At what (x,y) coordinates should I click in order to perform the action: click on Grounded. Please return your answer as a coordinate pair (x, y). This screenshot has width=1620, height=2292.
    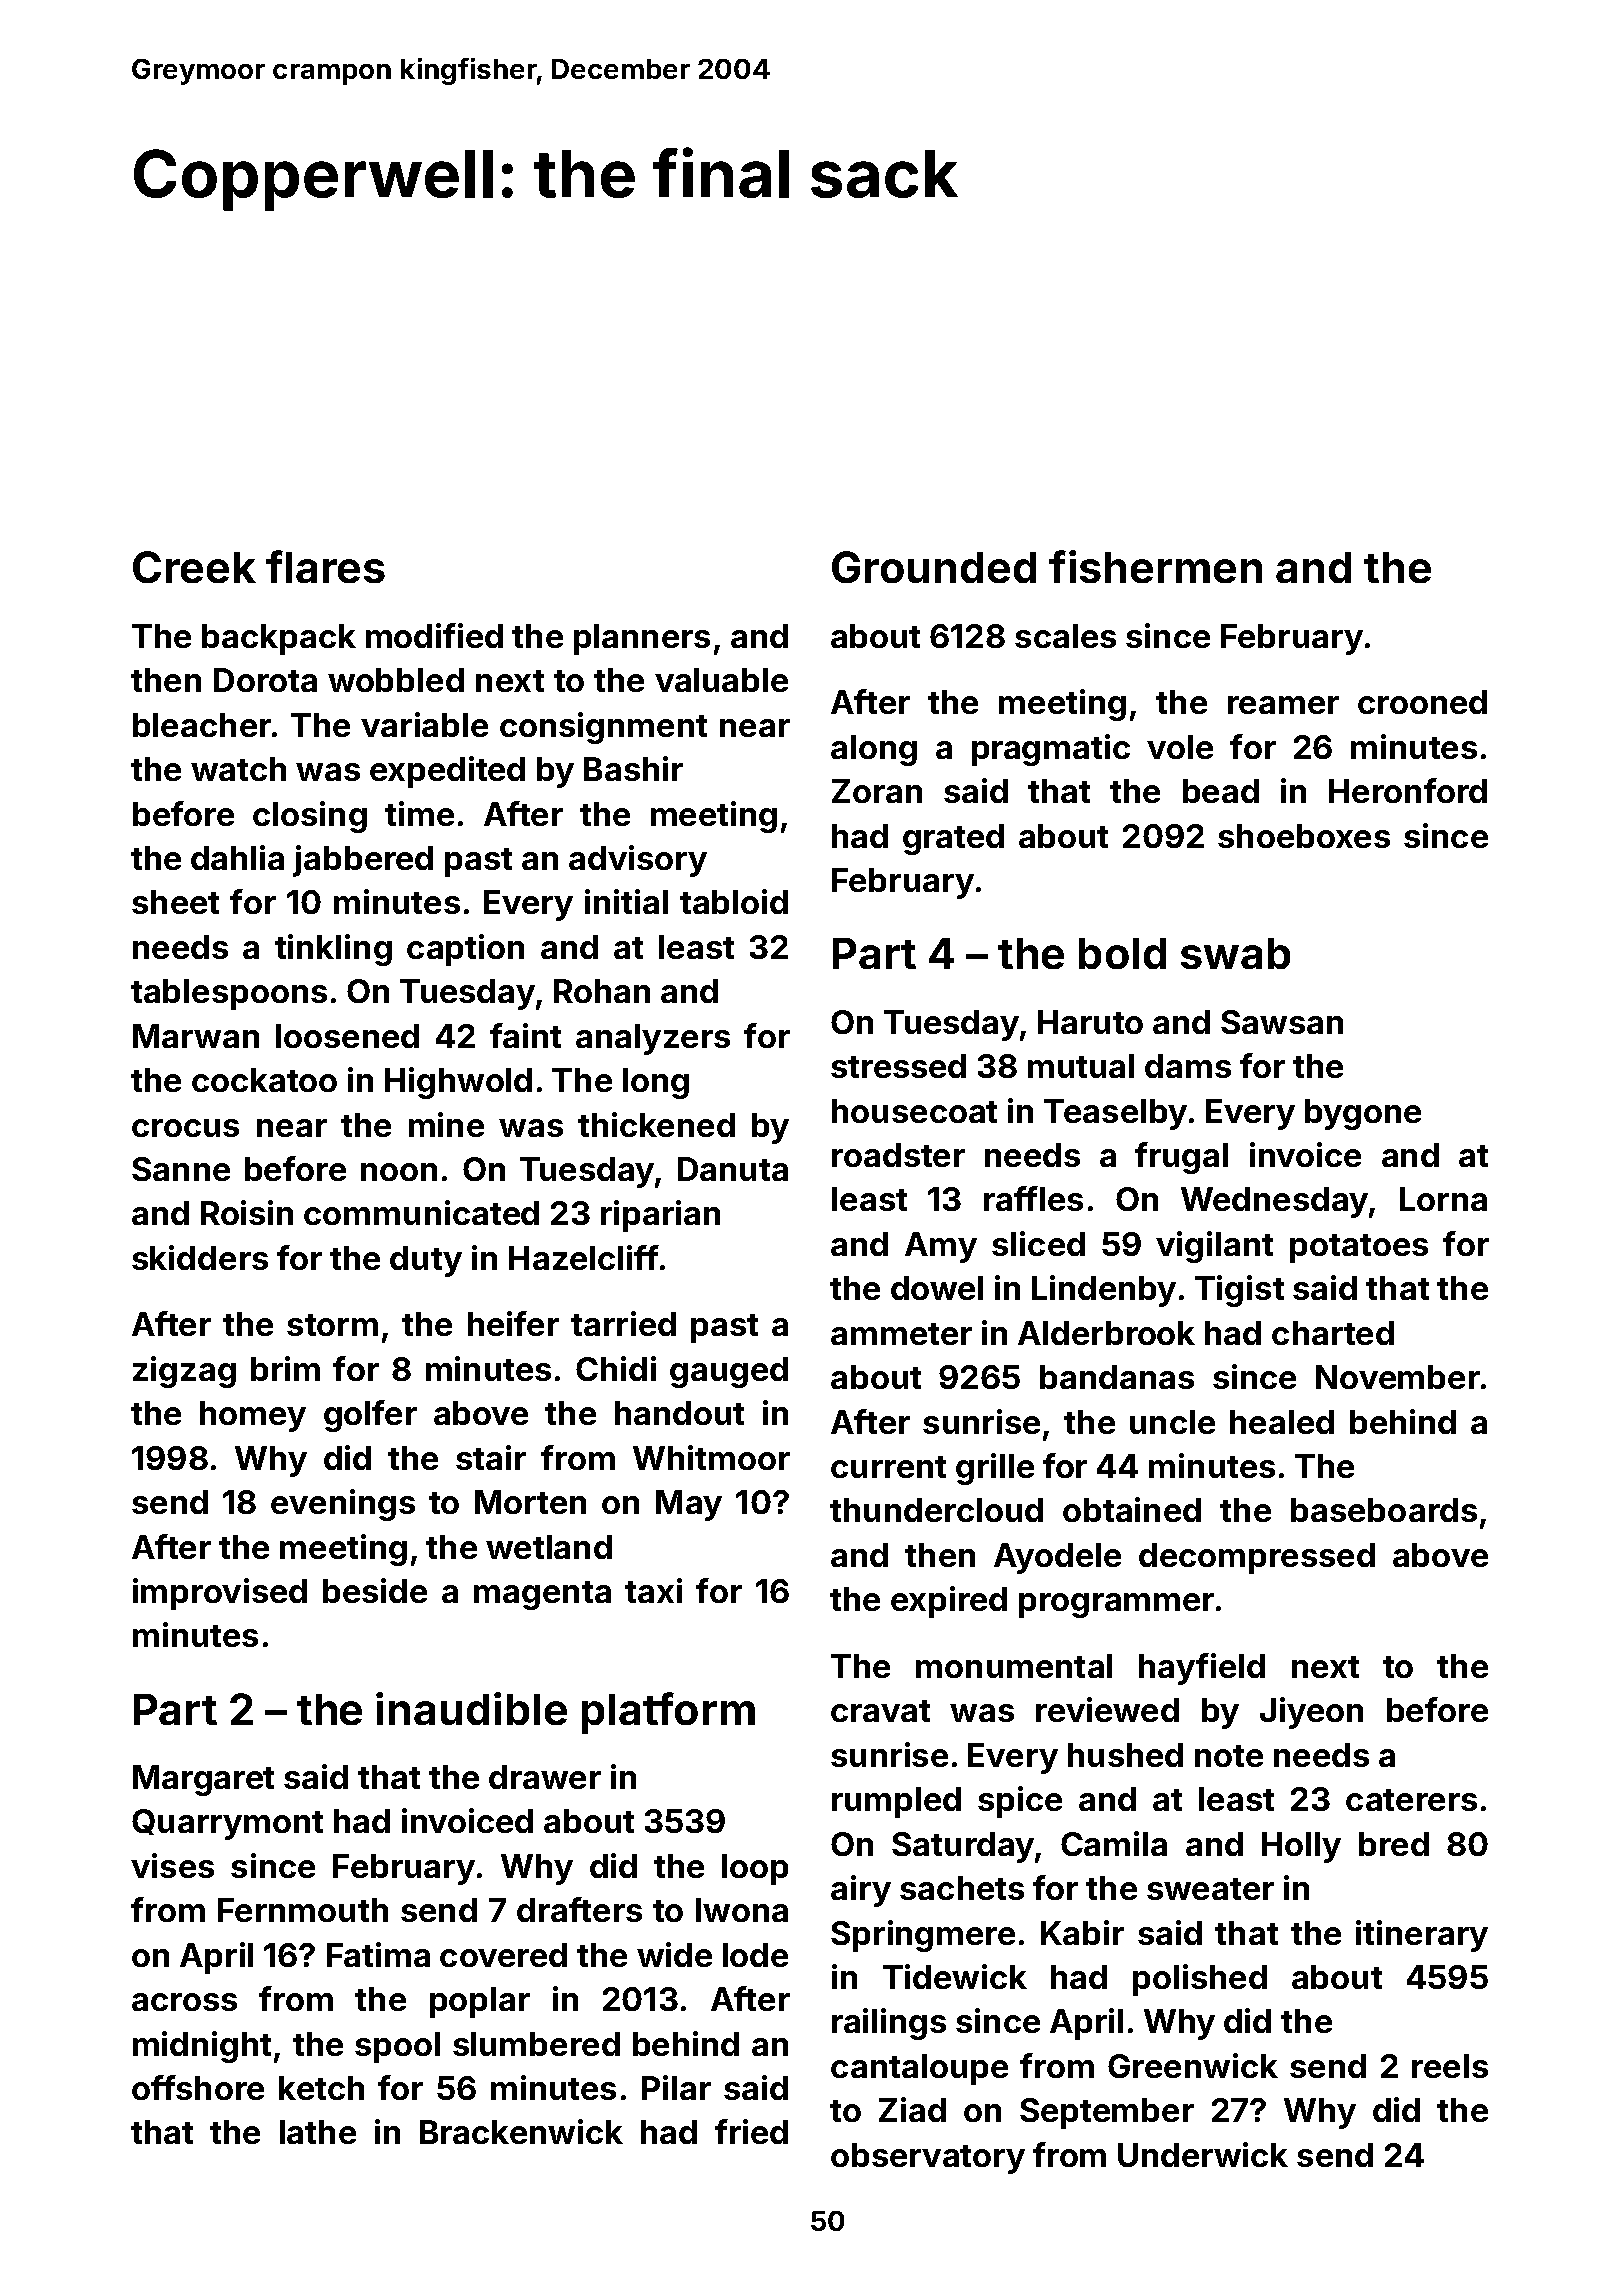
    Looking at the image, I should click on (934, 567).
